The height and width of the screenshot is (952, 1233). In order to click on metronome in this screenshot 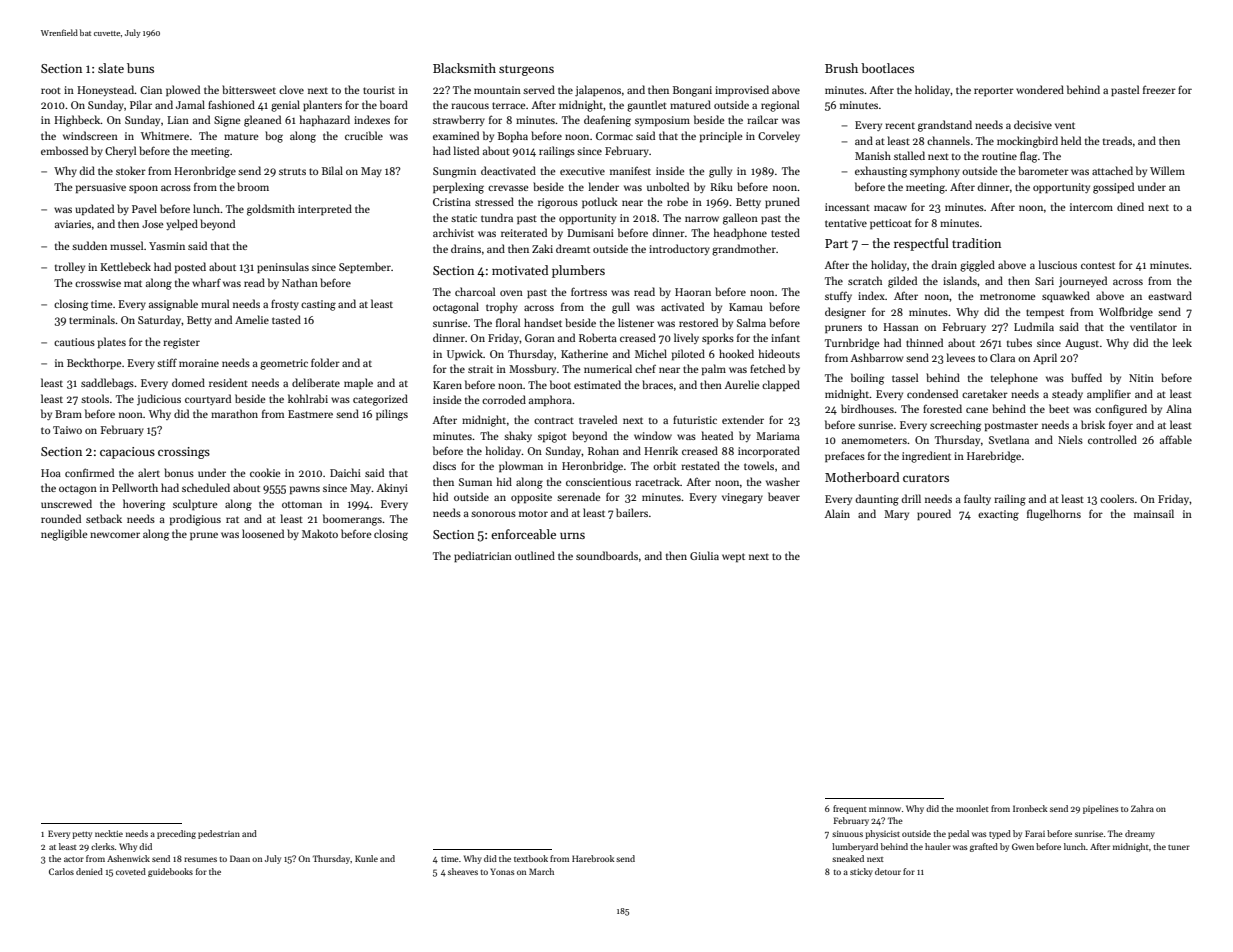, I will do `click(1008, 296)`.
